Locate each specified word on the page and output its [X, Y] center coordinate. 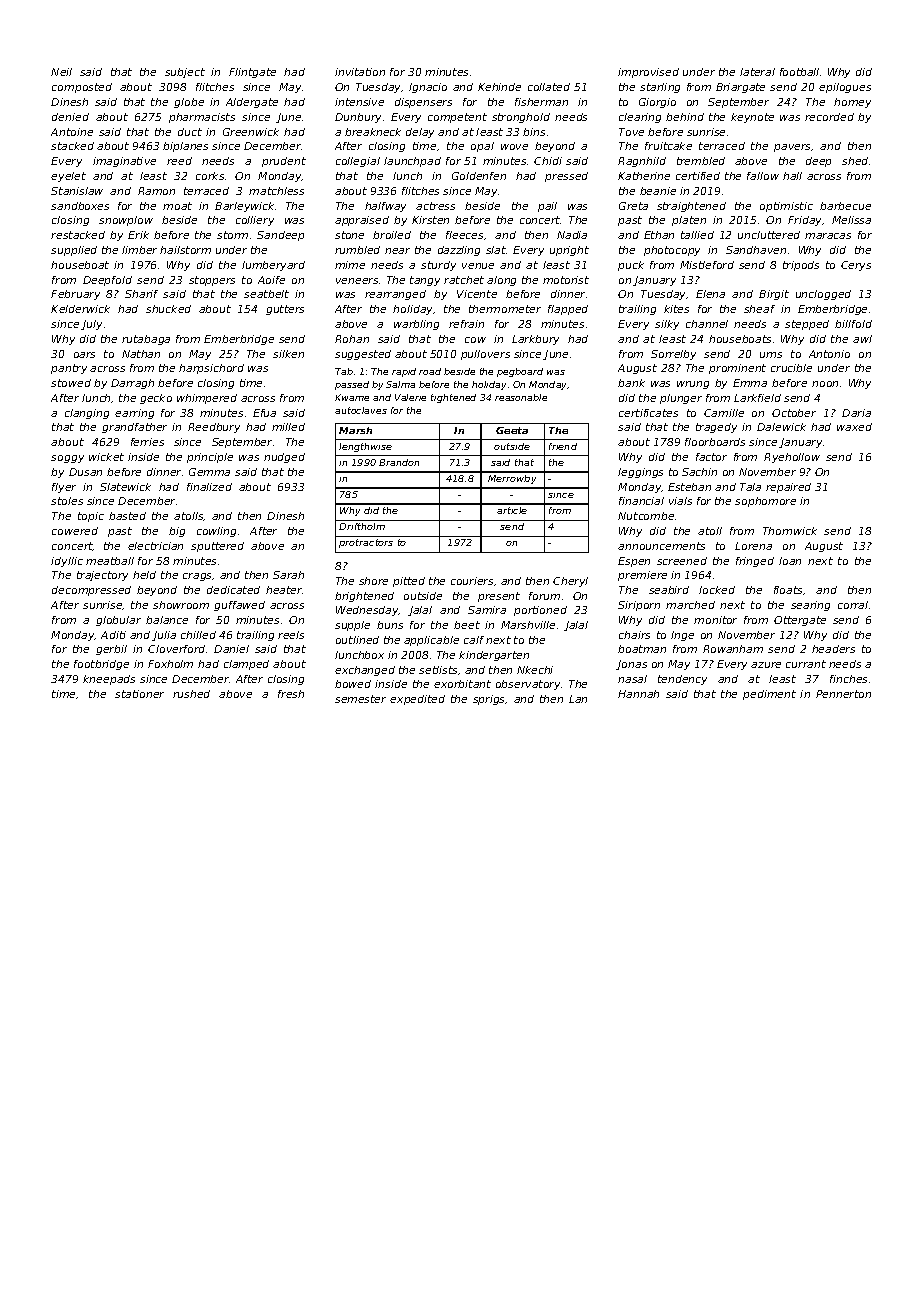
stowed [71, 383]
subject [185, 73]
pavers [792, 148]
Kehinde [499, 87]
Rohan [352, 339]
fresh [291, 694]
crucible [791, 368]
